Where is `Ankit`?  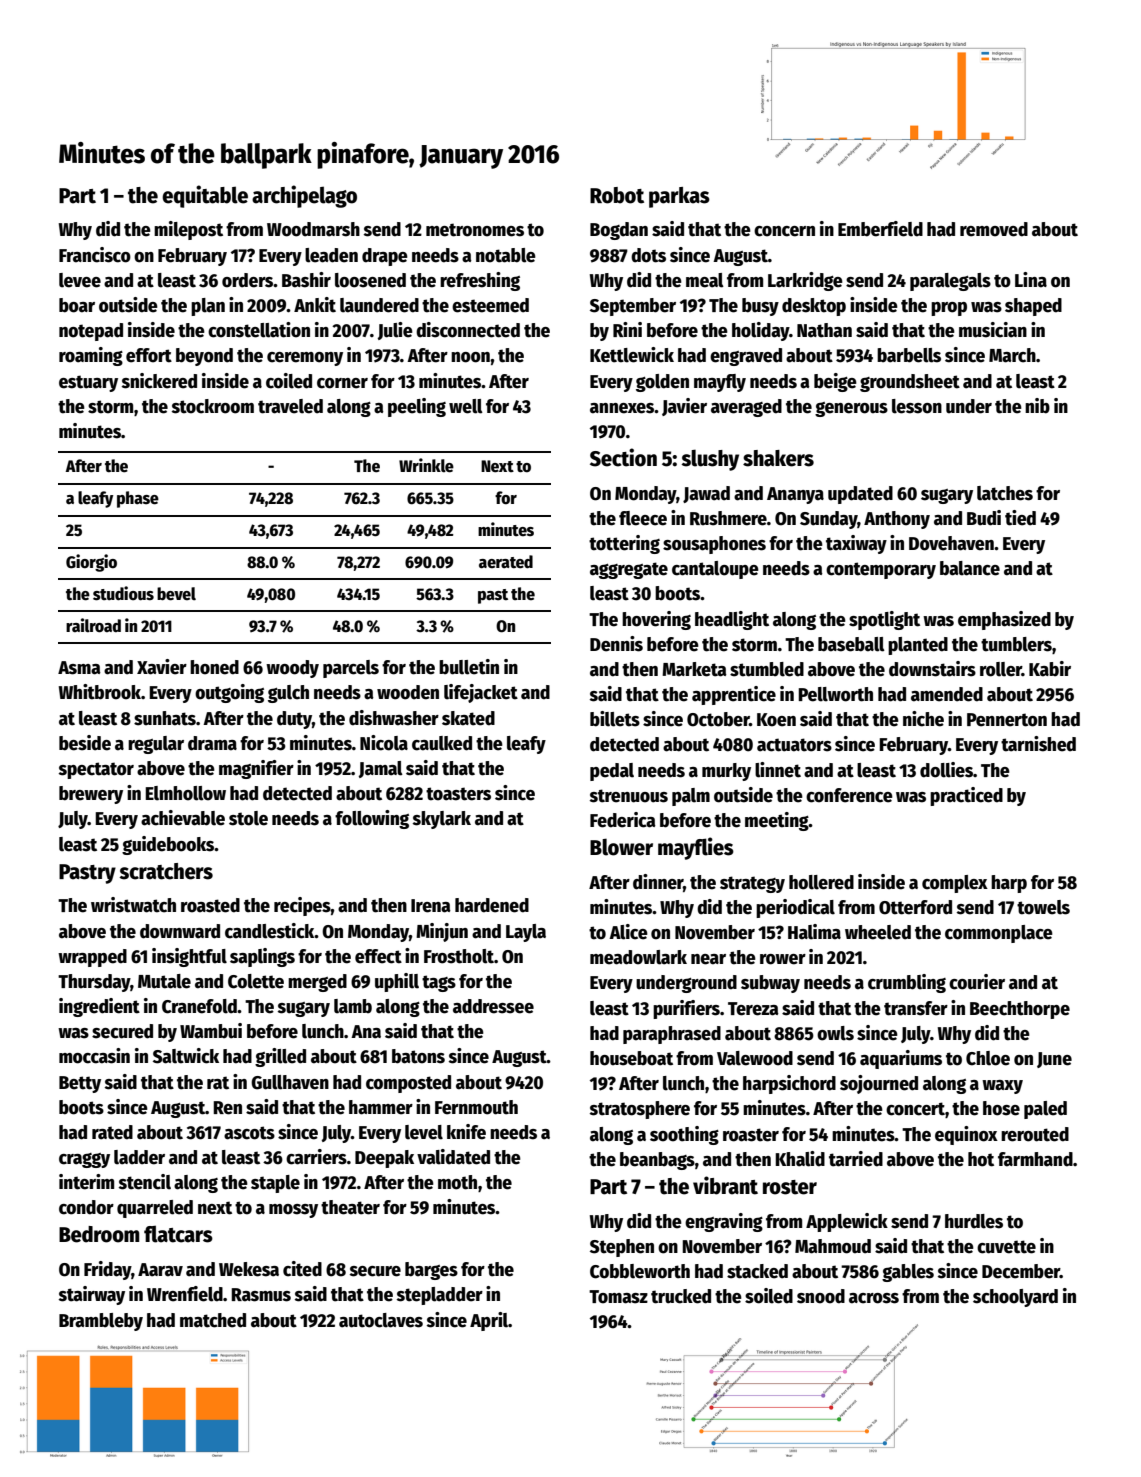 Ankit is located at coordinates (315, 305).
